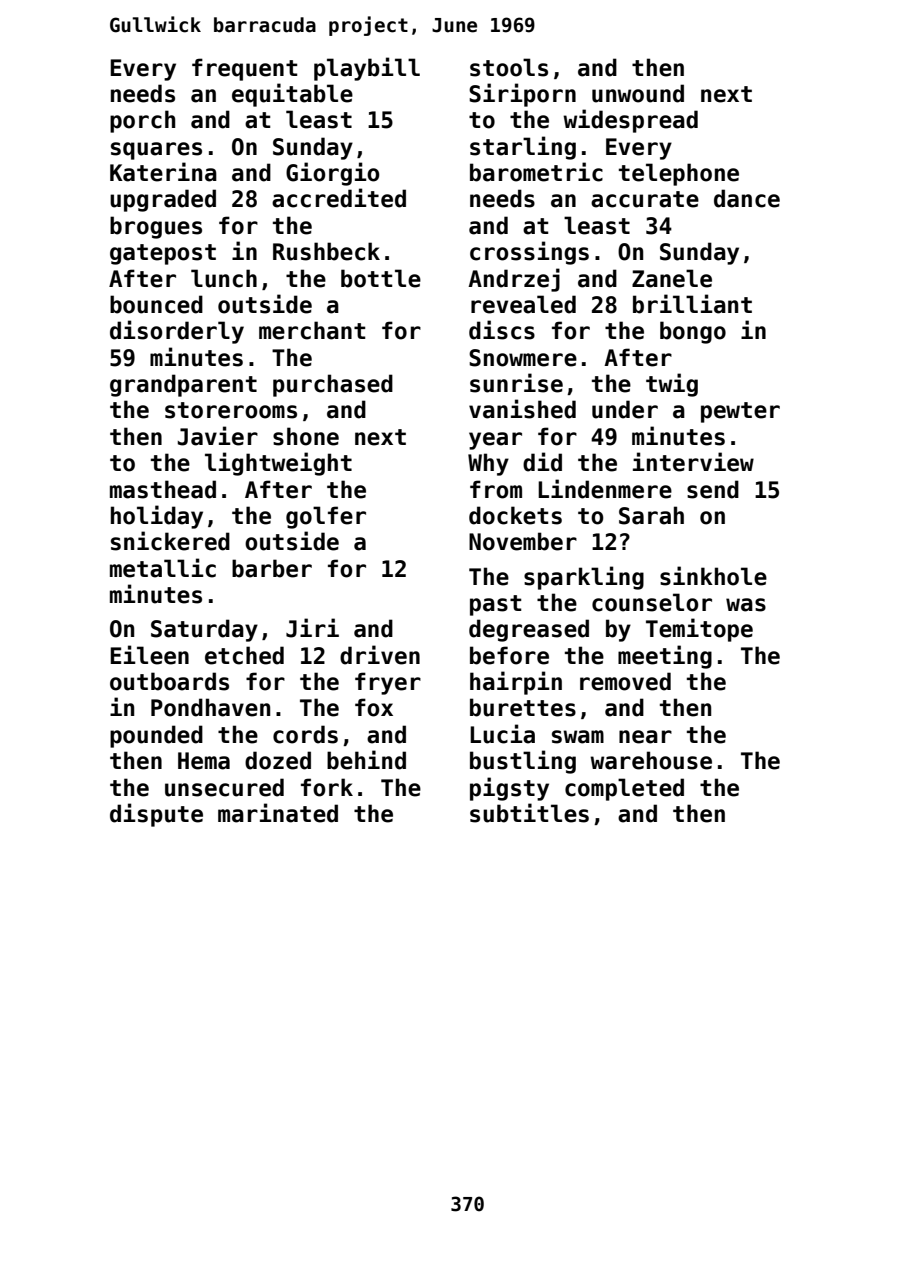 This page has height=1278, width=901. I want to click on widespread, so click(630, 121).
